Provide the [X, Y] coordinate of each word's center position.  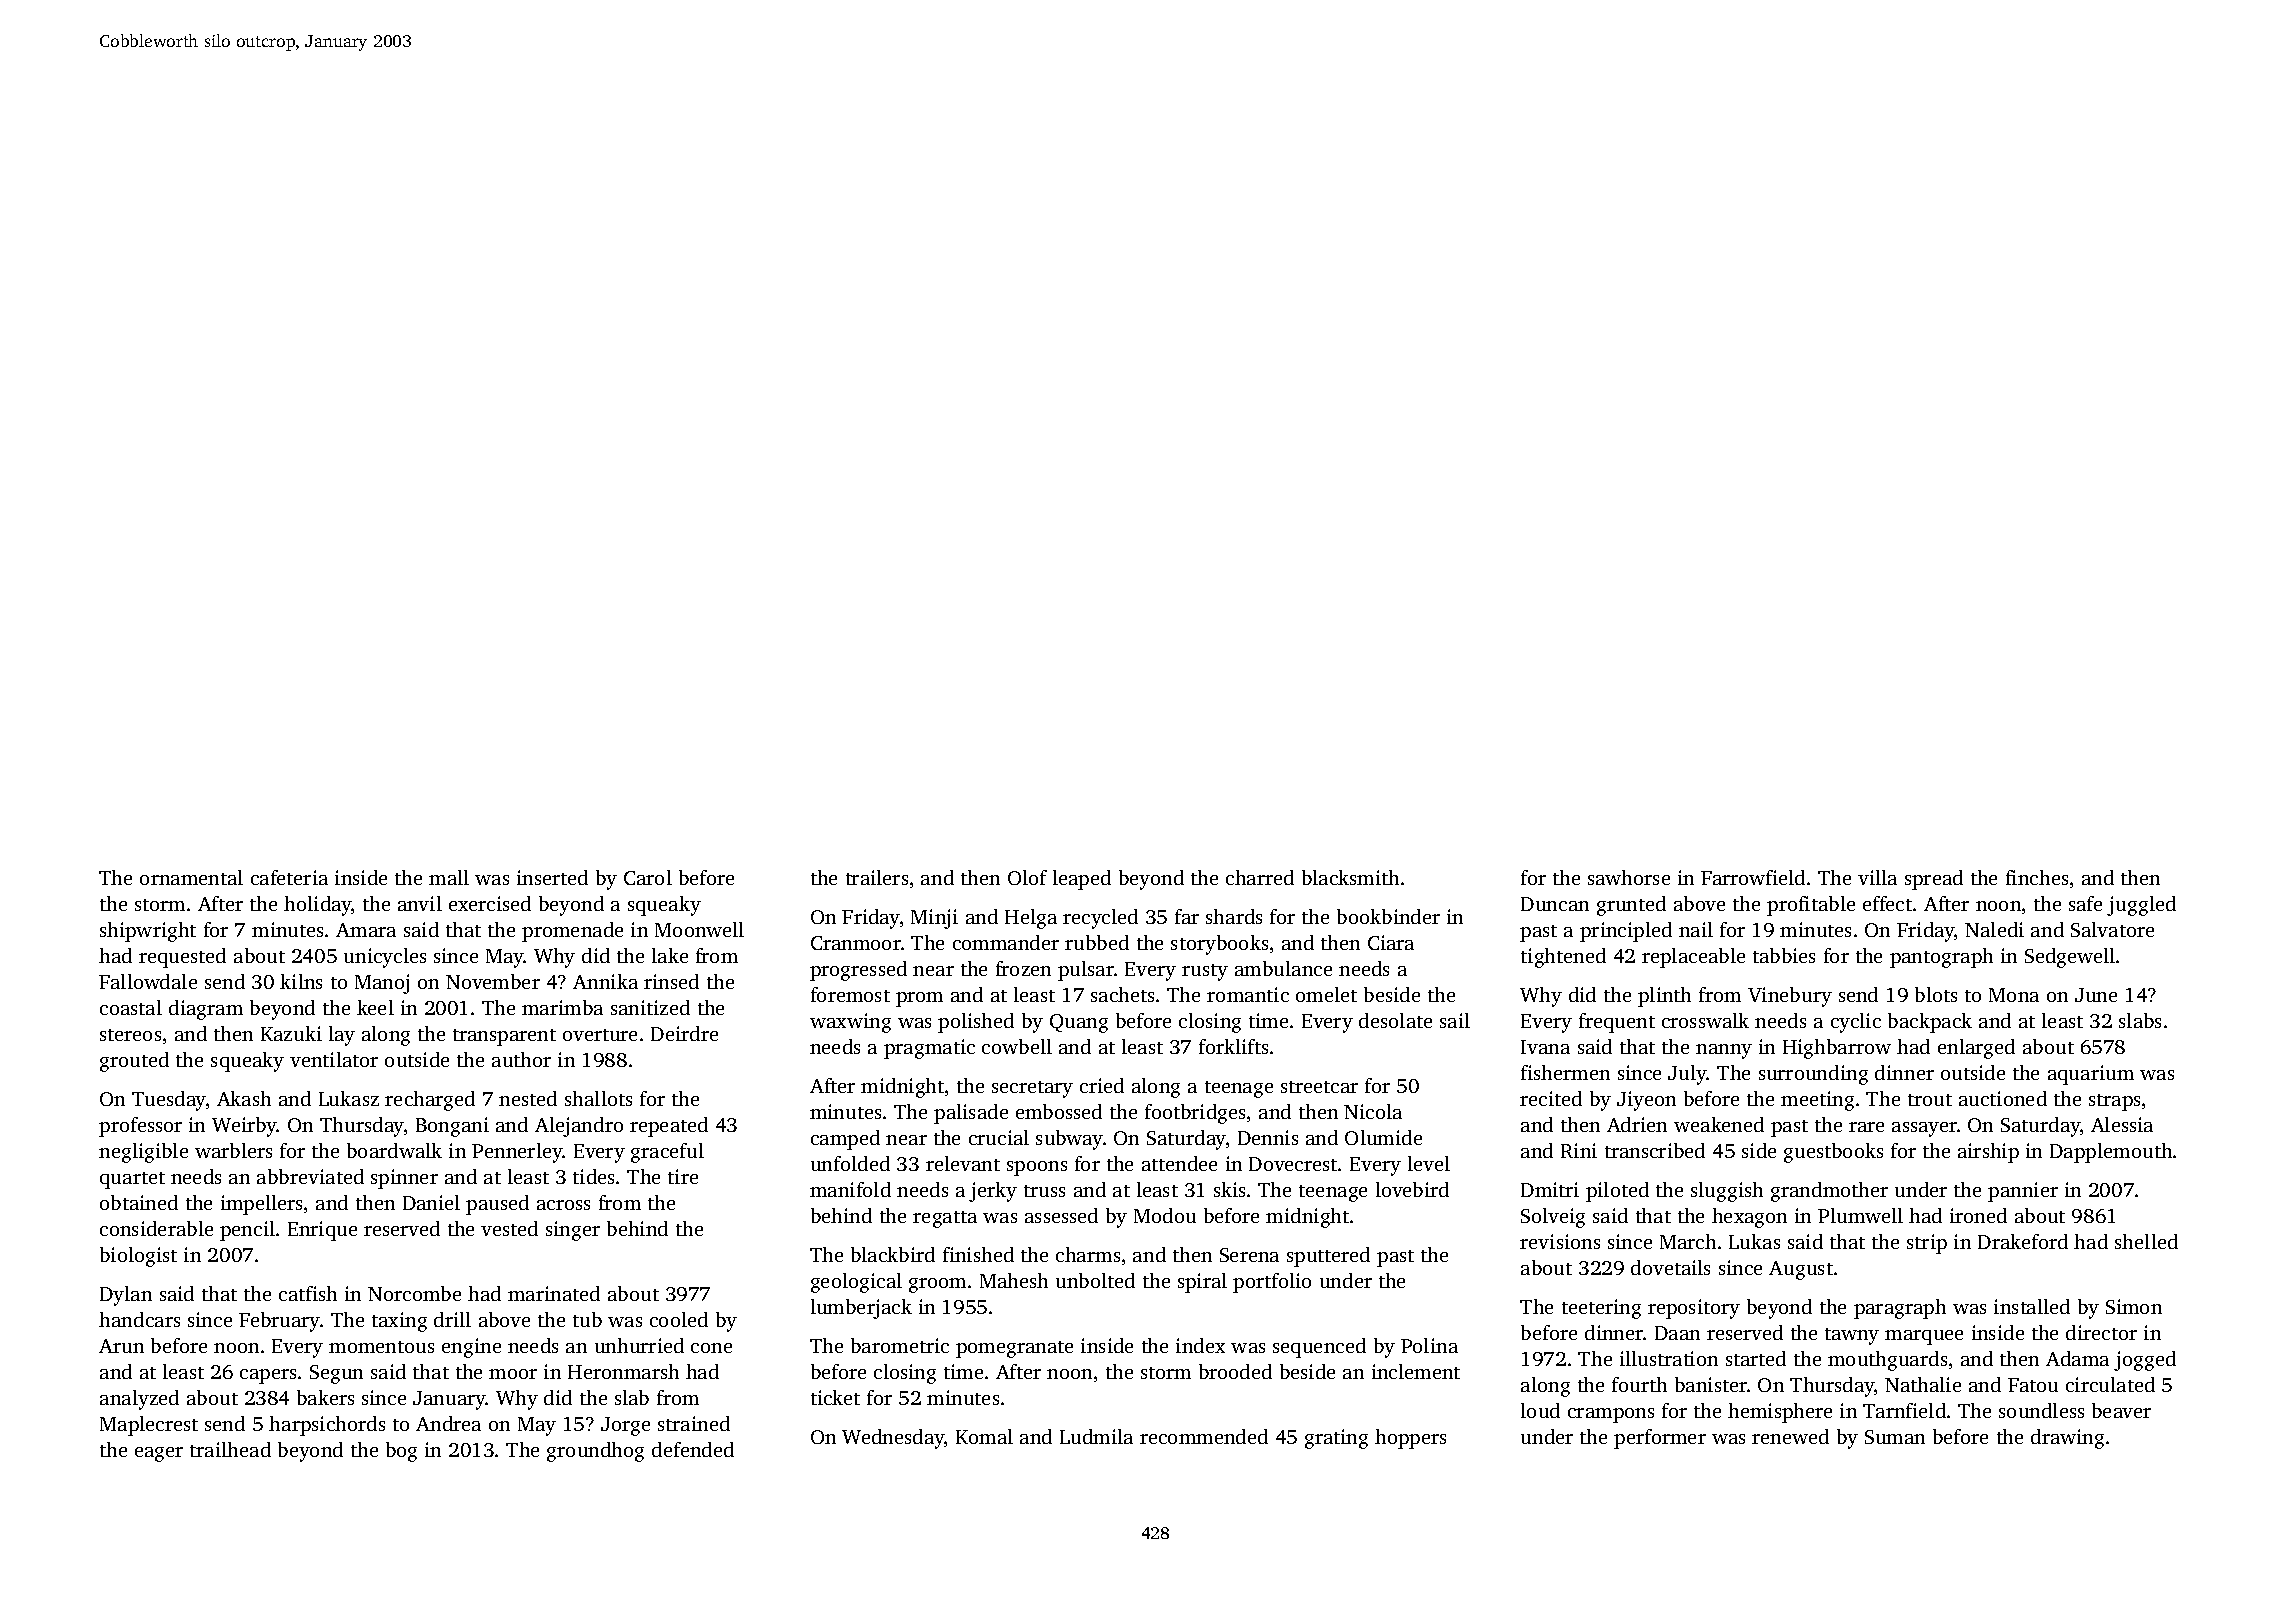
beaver [2121, 1410]
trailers [877, 877]
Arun [121, 1346]
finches [2037, 877]
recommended [1204, 1436]
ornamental [191, 877]
